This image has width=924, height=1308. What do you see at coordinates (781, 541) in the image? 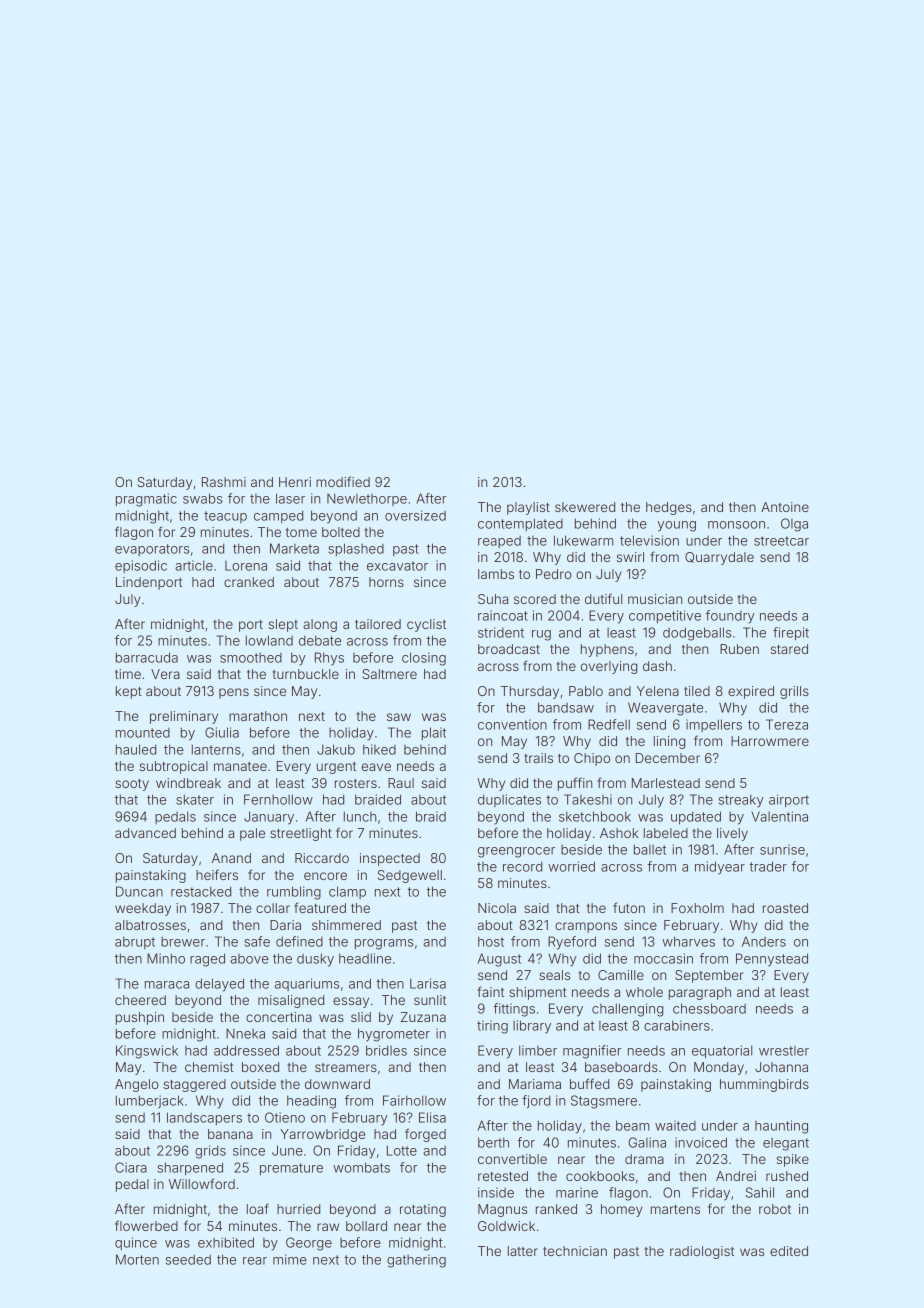
I see `streetcar` at bounding box center [781, 541].
